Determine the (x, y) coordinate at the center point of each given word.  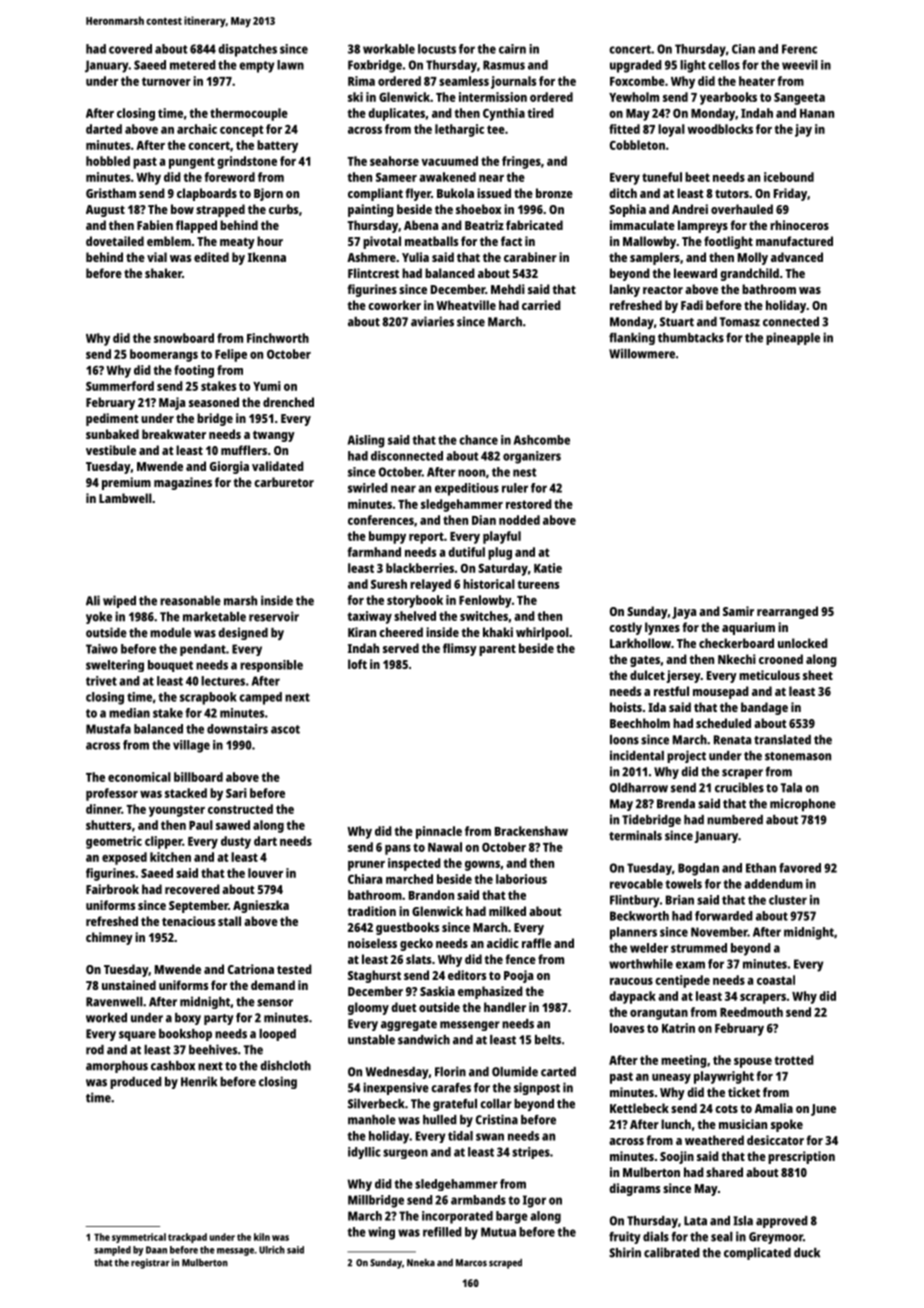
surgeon (405, 1154)
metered (193, 65)
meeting (684, 1061)
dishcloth (285, 1065)
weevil (800, 65)
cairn (512, 49)
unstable (371, 1040)
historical (489, 584)
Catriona (251, 969)
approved (782, 1222)
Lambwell (125, 498)
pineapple (793, 338)
